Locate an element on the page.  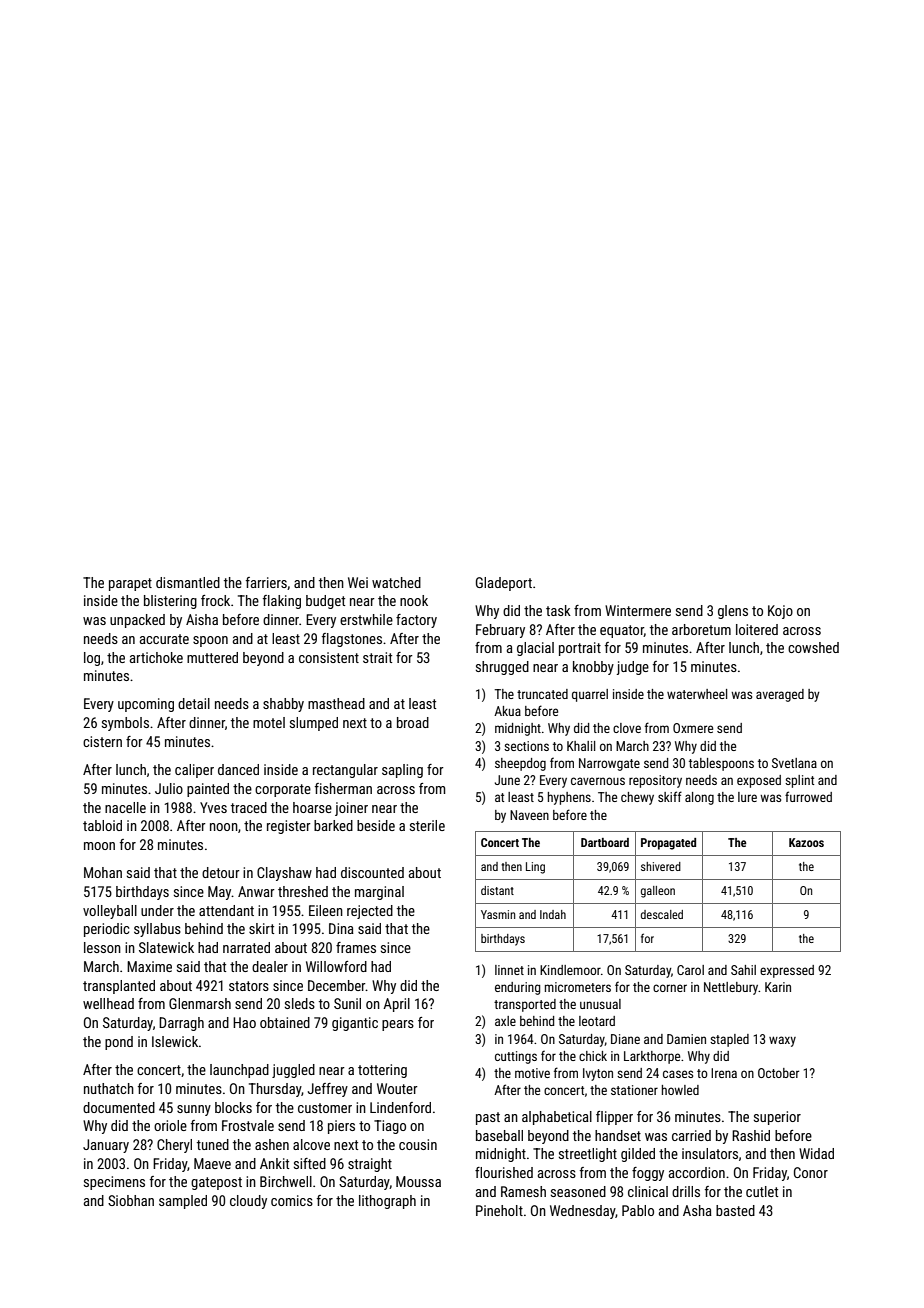
expressed is located at coordinates (787, 971).
